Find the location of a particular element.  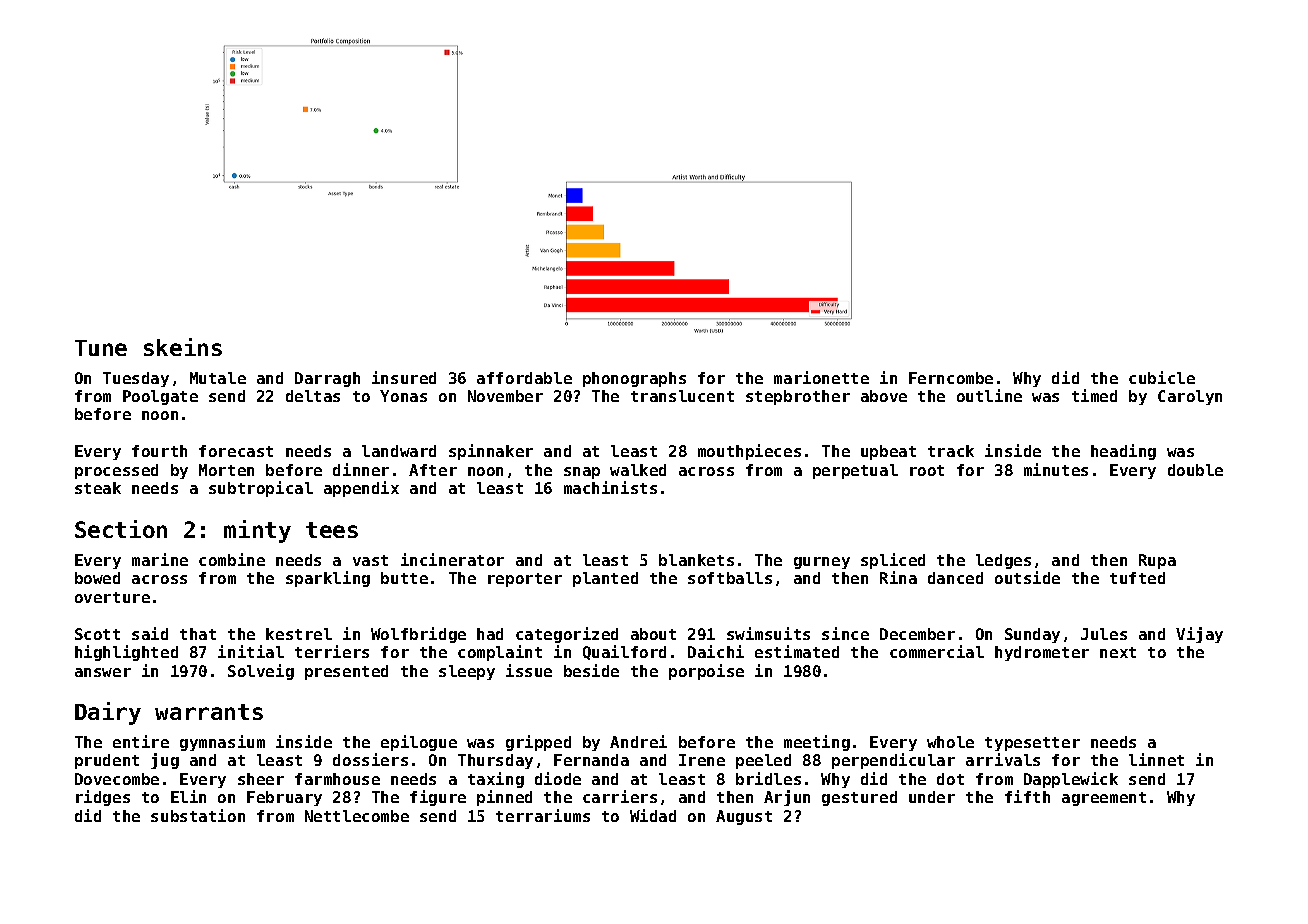

meeting is located at coordinates (817, 743).
